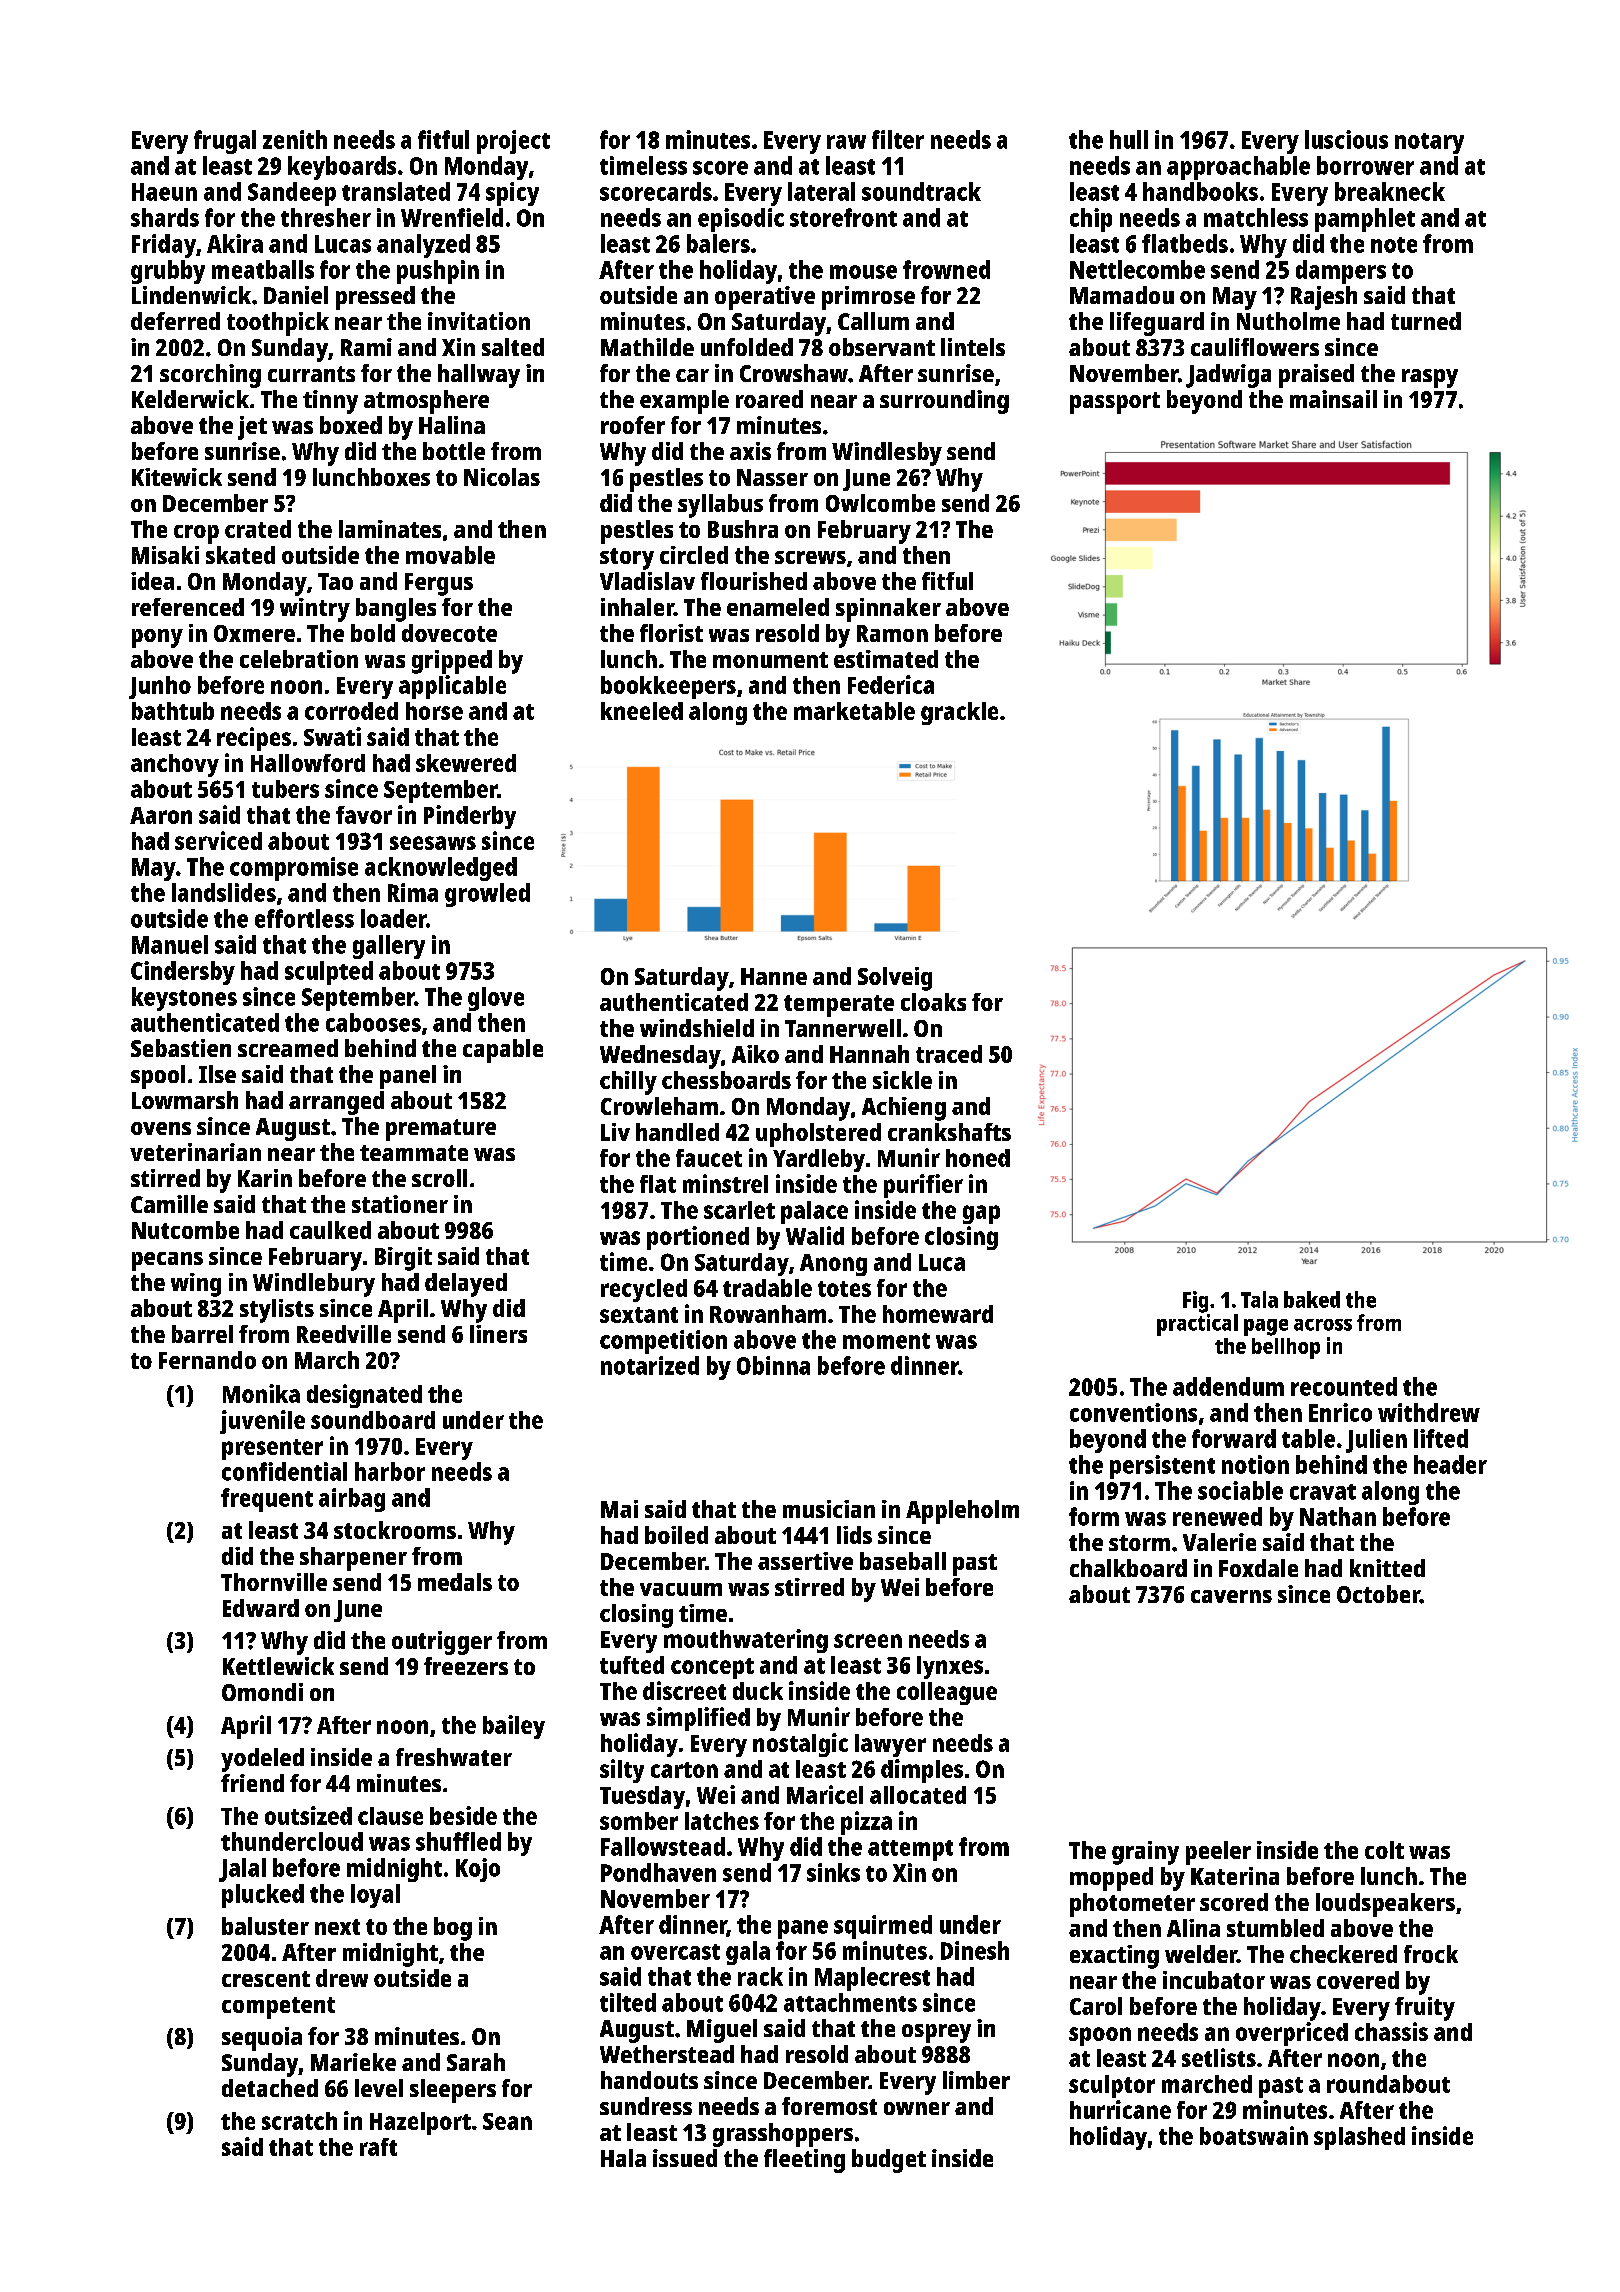  What do you see at coordinates (378, 2147) in the document?
I see `raft` at bounding box center [378, 2147].
